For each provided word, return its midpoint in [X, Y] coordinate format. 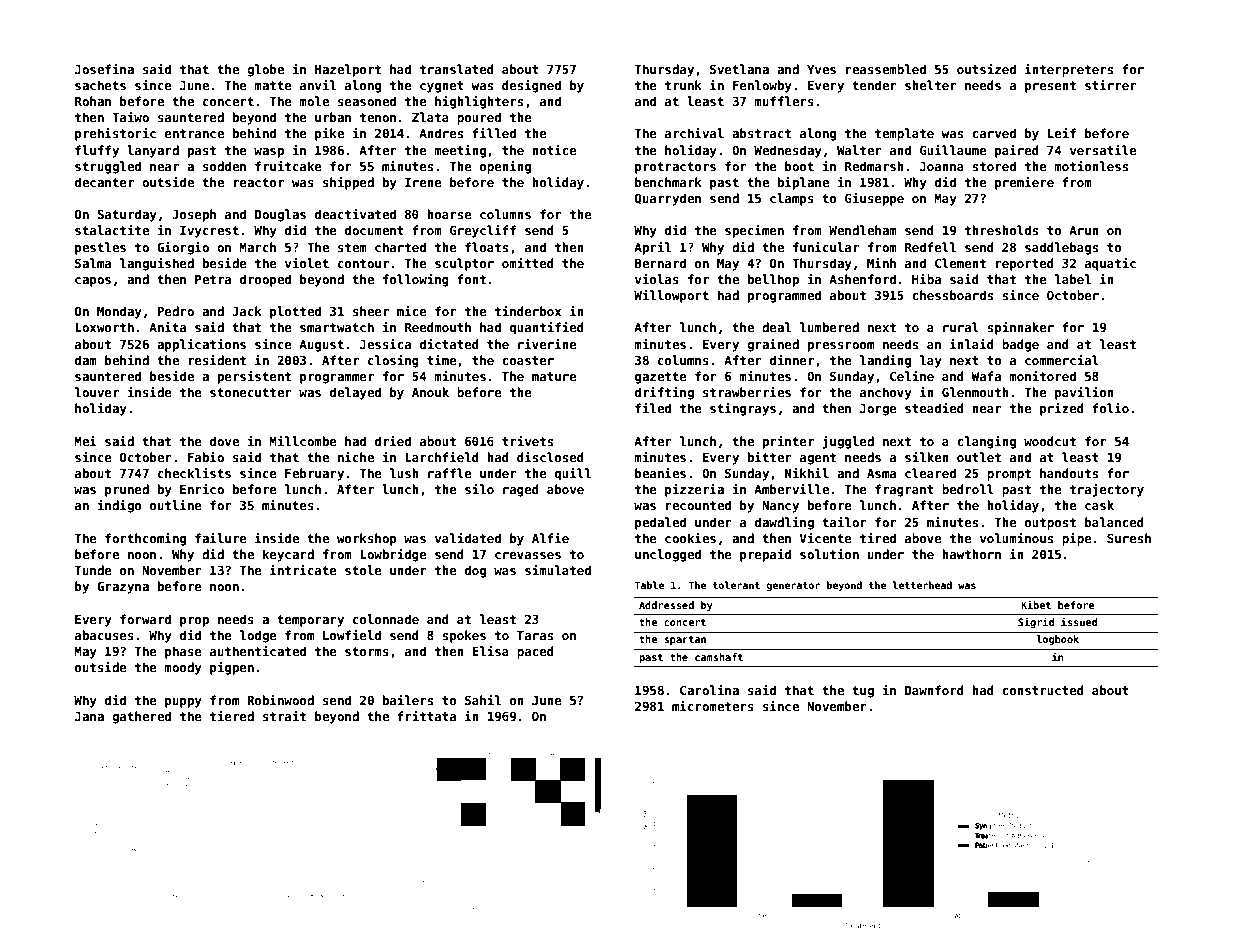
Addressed [666, 605]
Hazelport [348, 70]
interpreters [1069, 70]
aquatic [1110, 264]
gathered [141, 717]
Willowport [671, 296]
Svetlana [739, 69]
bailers [408, 700]
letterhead [922, 585]
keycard [288, 555]
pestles [100, 248]
